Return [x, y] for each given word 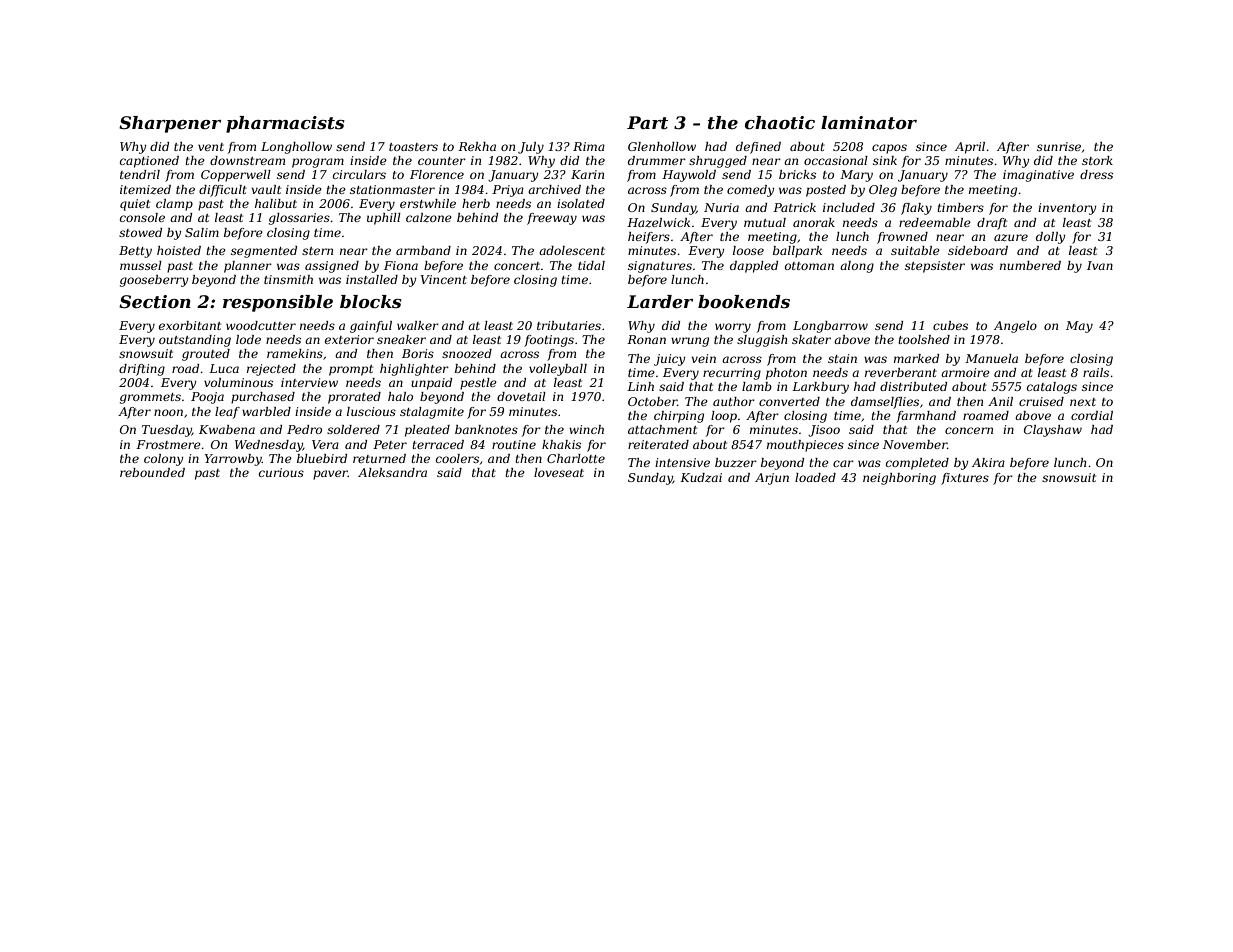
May [1079, 327]
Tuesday [167, 431]
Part [647, 122]
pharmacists [285, 124]
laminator [869, 123]
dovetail [521, 396]
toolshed [924, 339]
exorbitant [190, 325]
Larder [660, 302]
